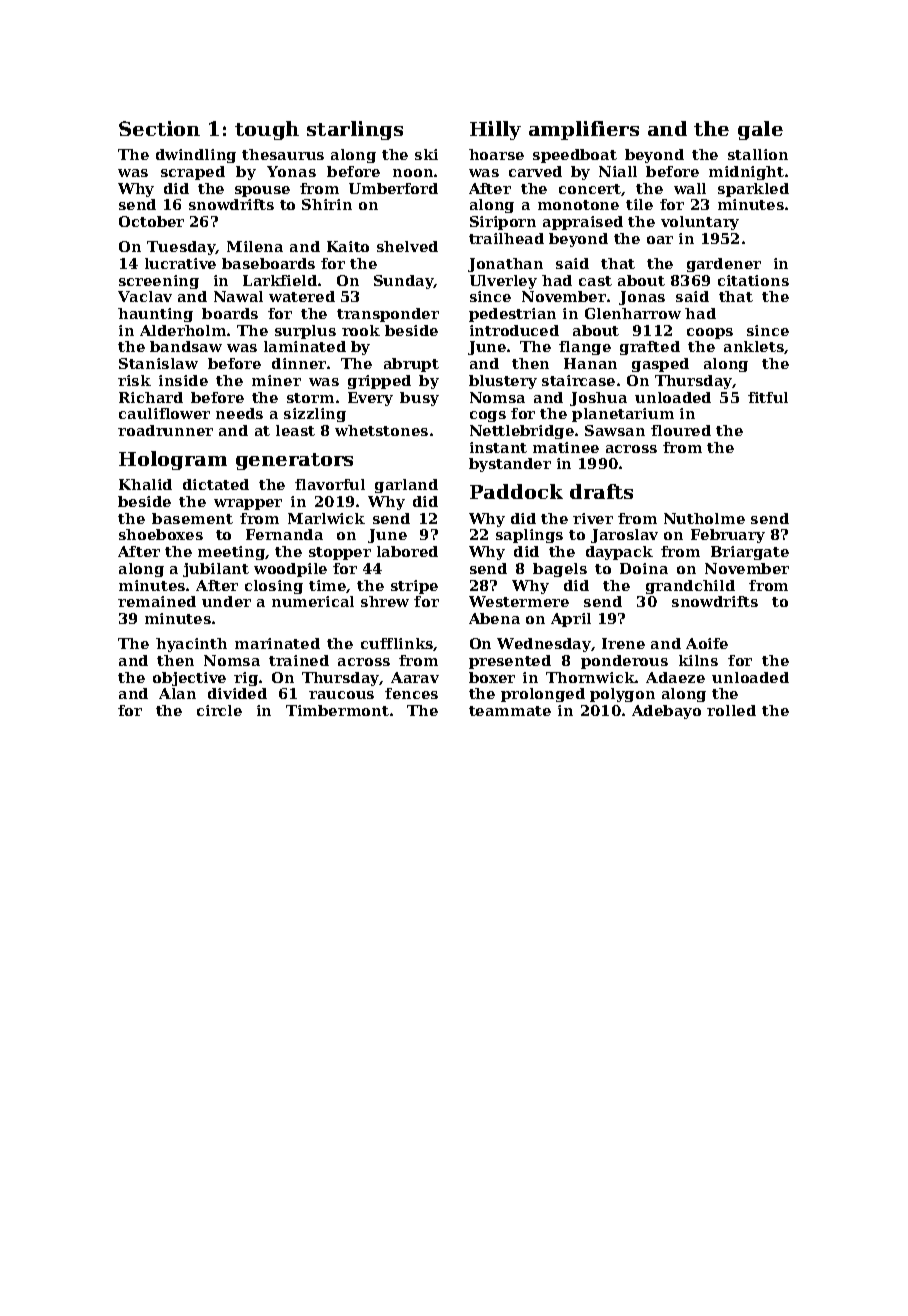  What do you see at coordinates (155, 315) in the document?
I see `haunting` at bounding box center [155, 315].
